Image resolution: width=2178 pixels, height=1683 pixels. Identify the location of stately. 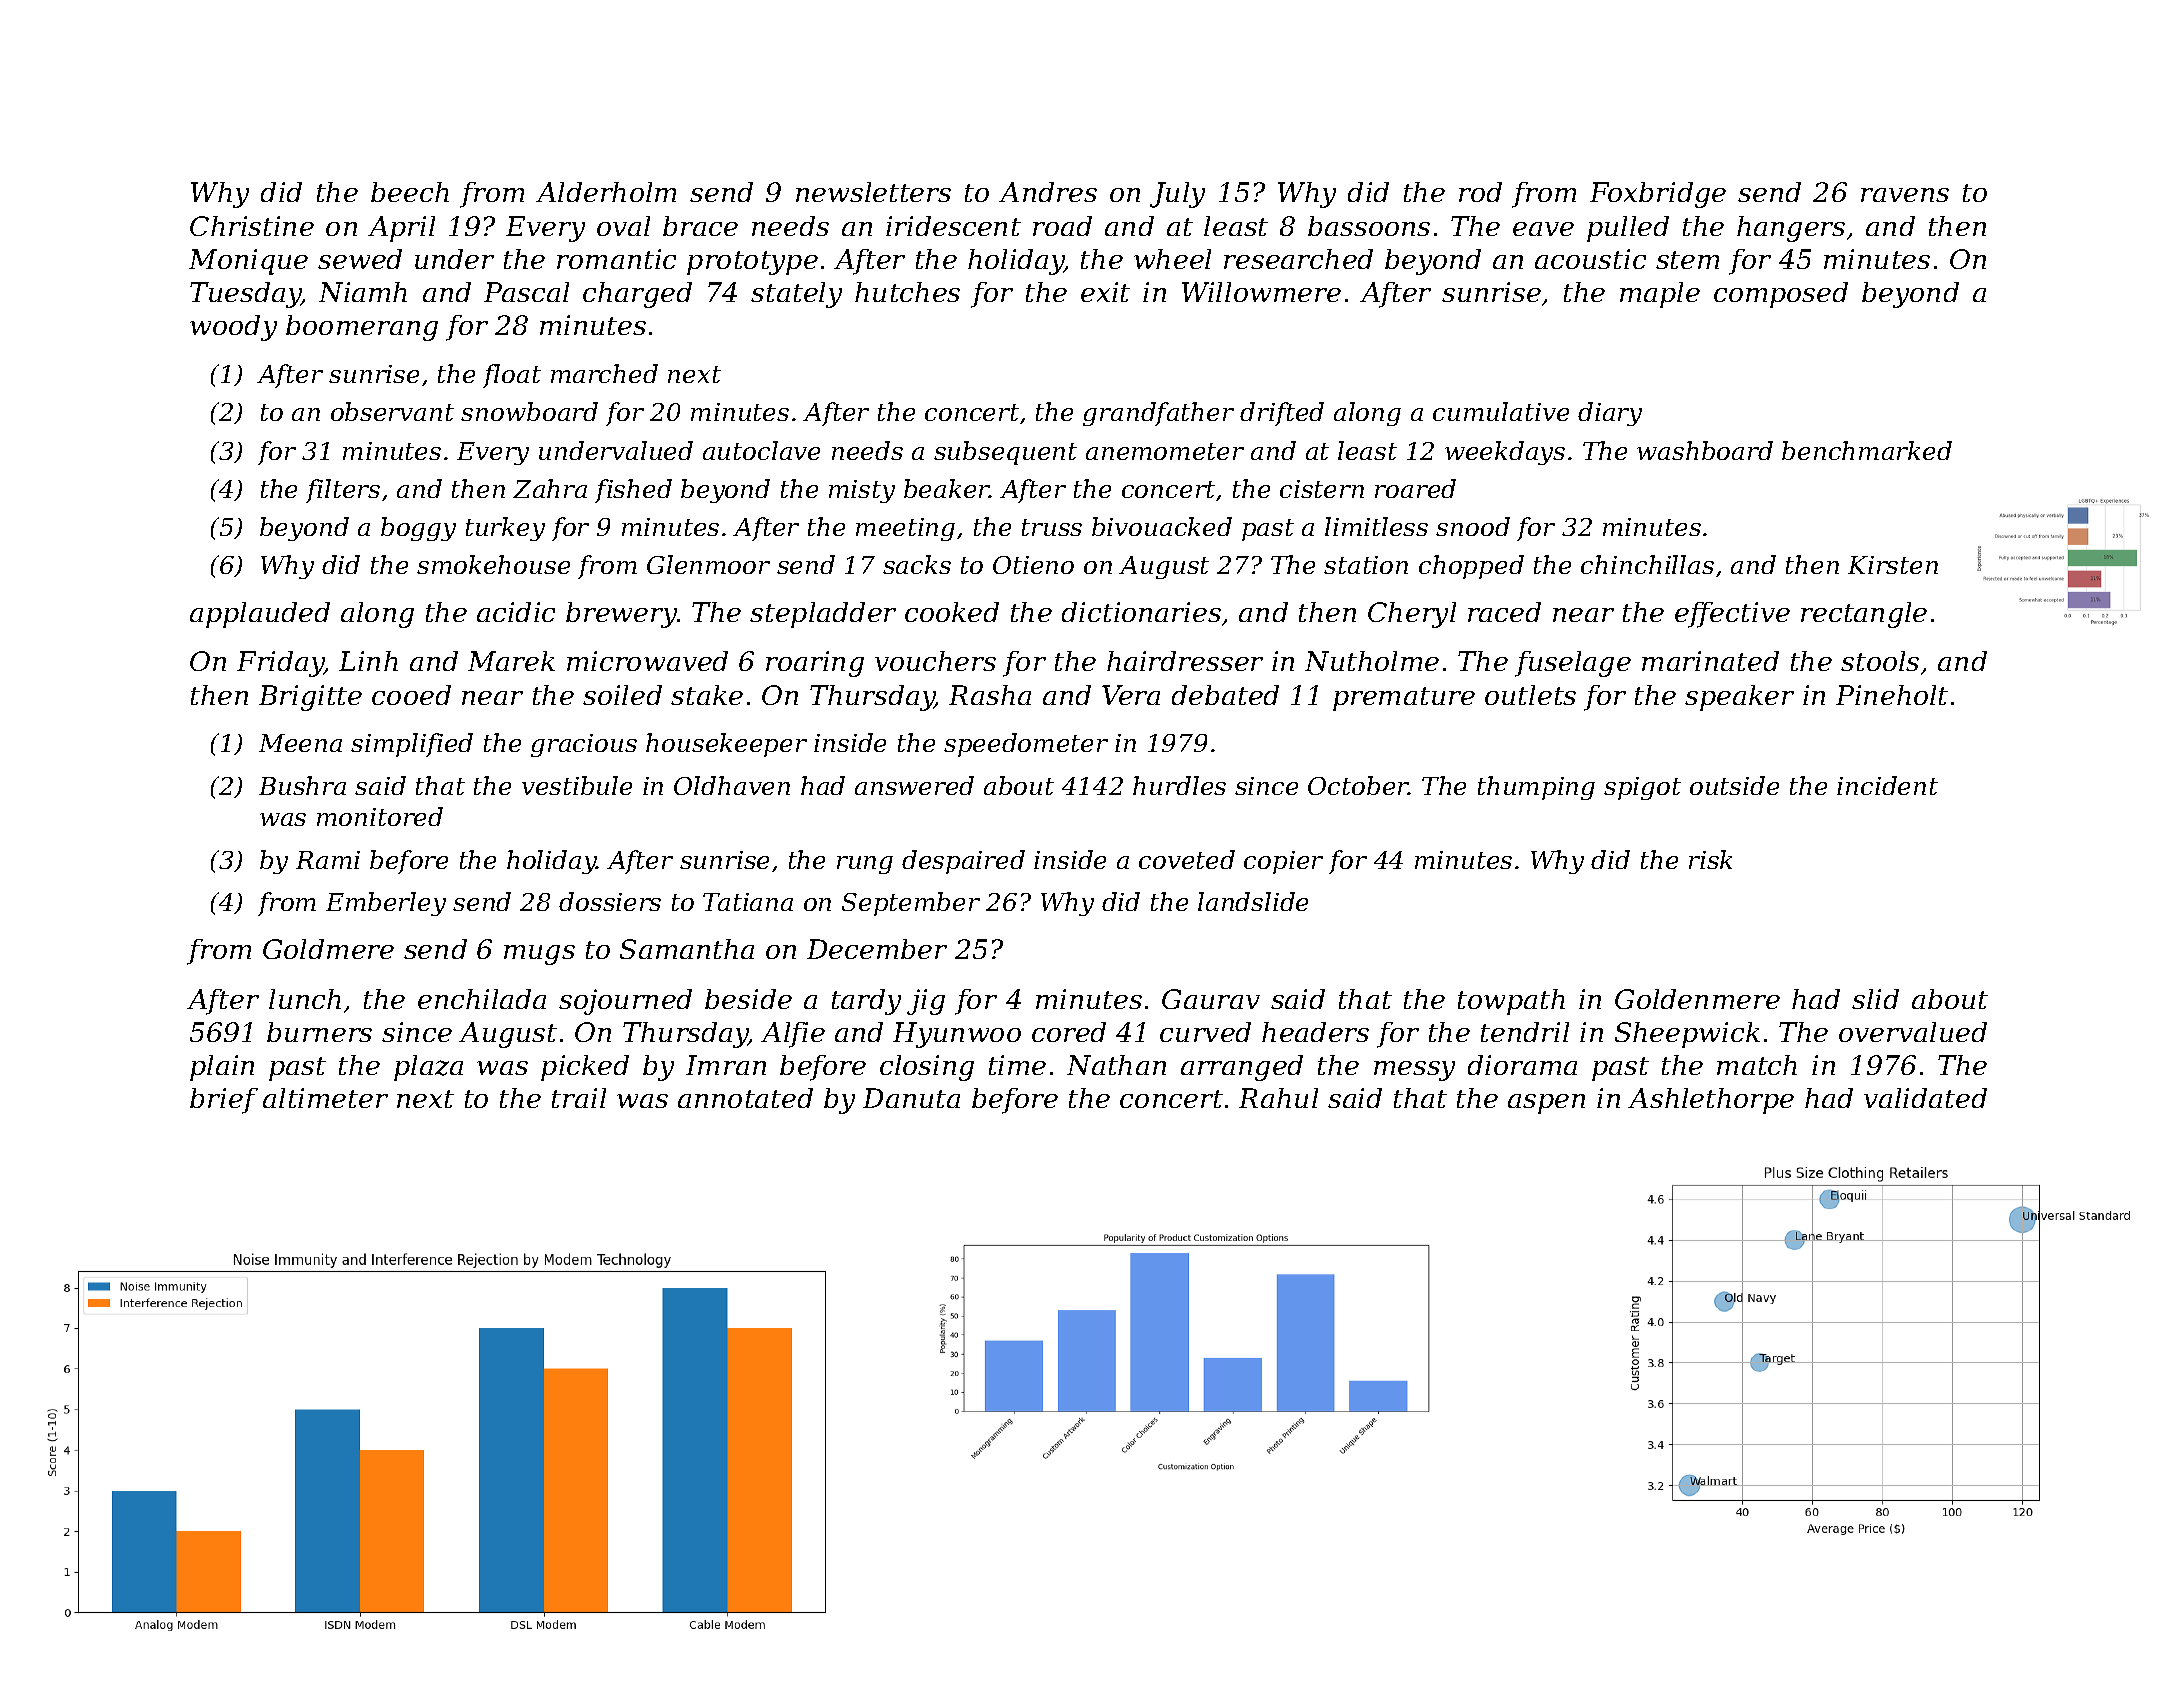
(796, 295).
